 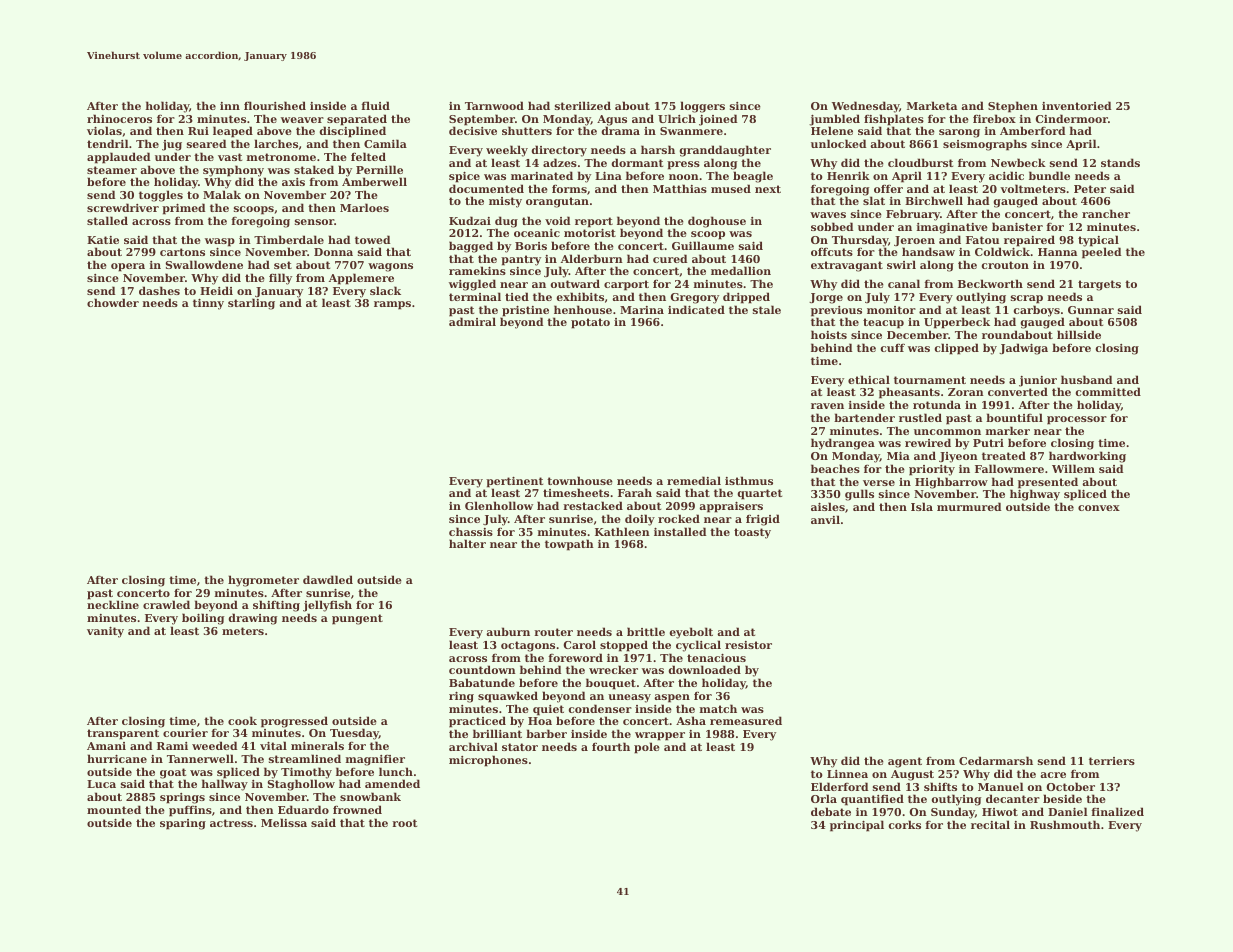 I want to click on root, so click(x=404, y=823).
